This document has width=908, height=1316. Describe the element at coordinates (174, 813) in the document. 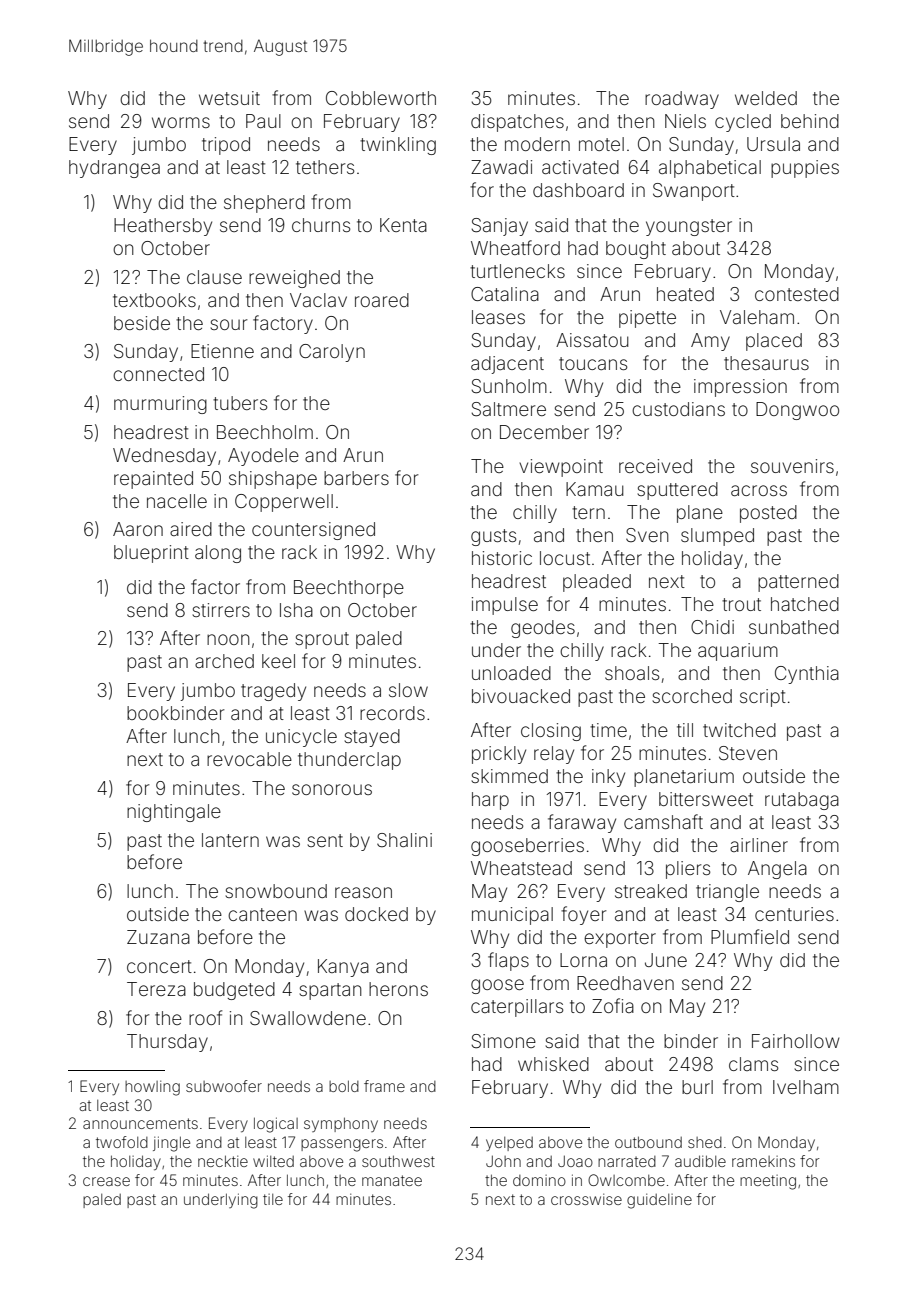

I see `nightingale` at that location.
